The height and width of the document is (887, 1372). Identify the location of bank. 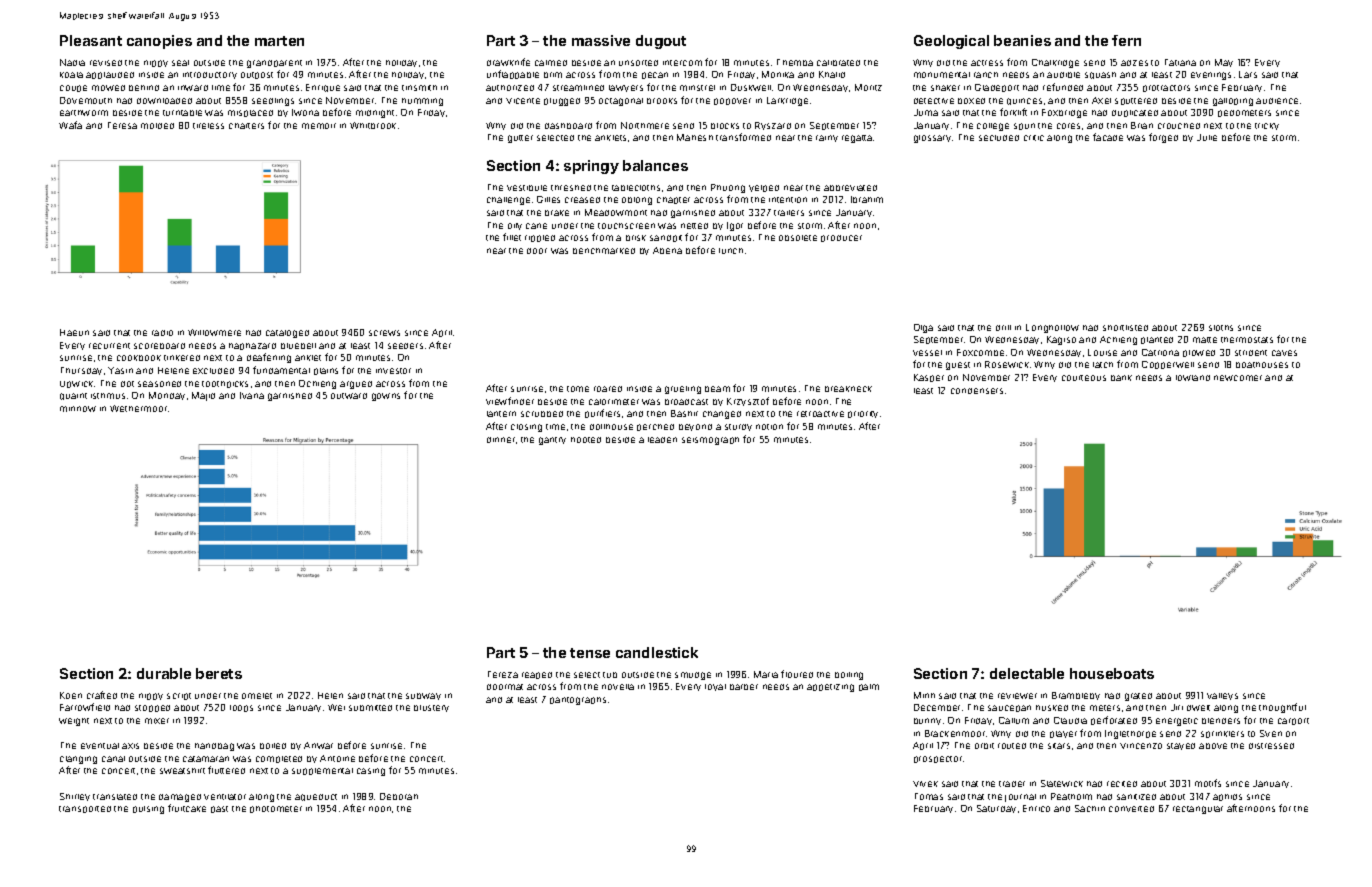
(1121, 378).
